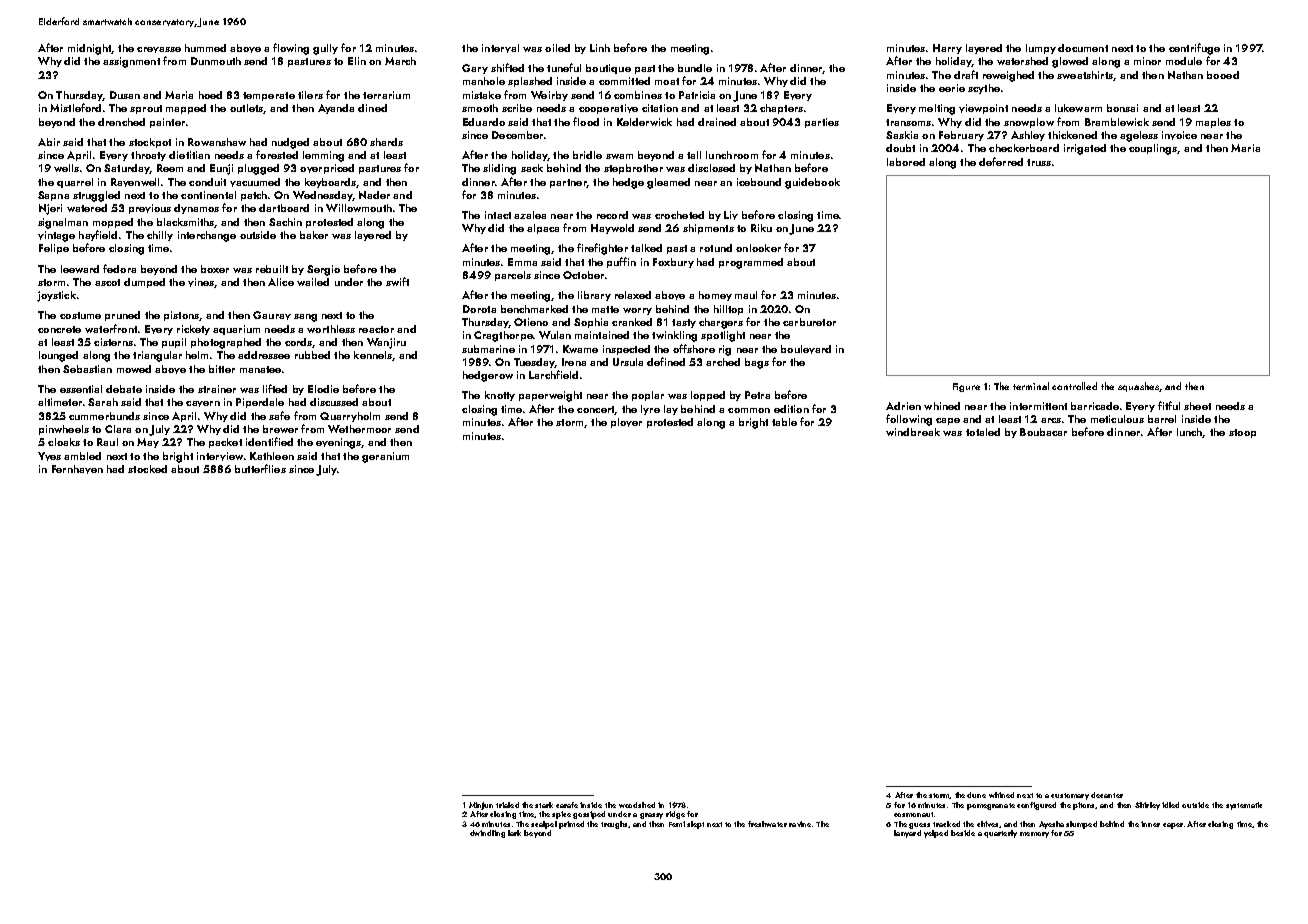 The height and width of the image is (924, 1308). Describe the element at coordinates (1223, 75) in the image. I see `booed` at that location.
